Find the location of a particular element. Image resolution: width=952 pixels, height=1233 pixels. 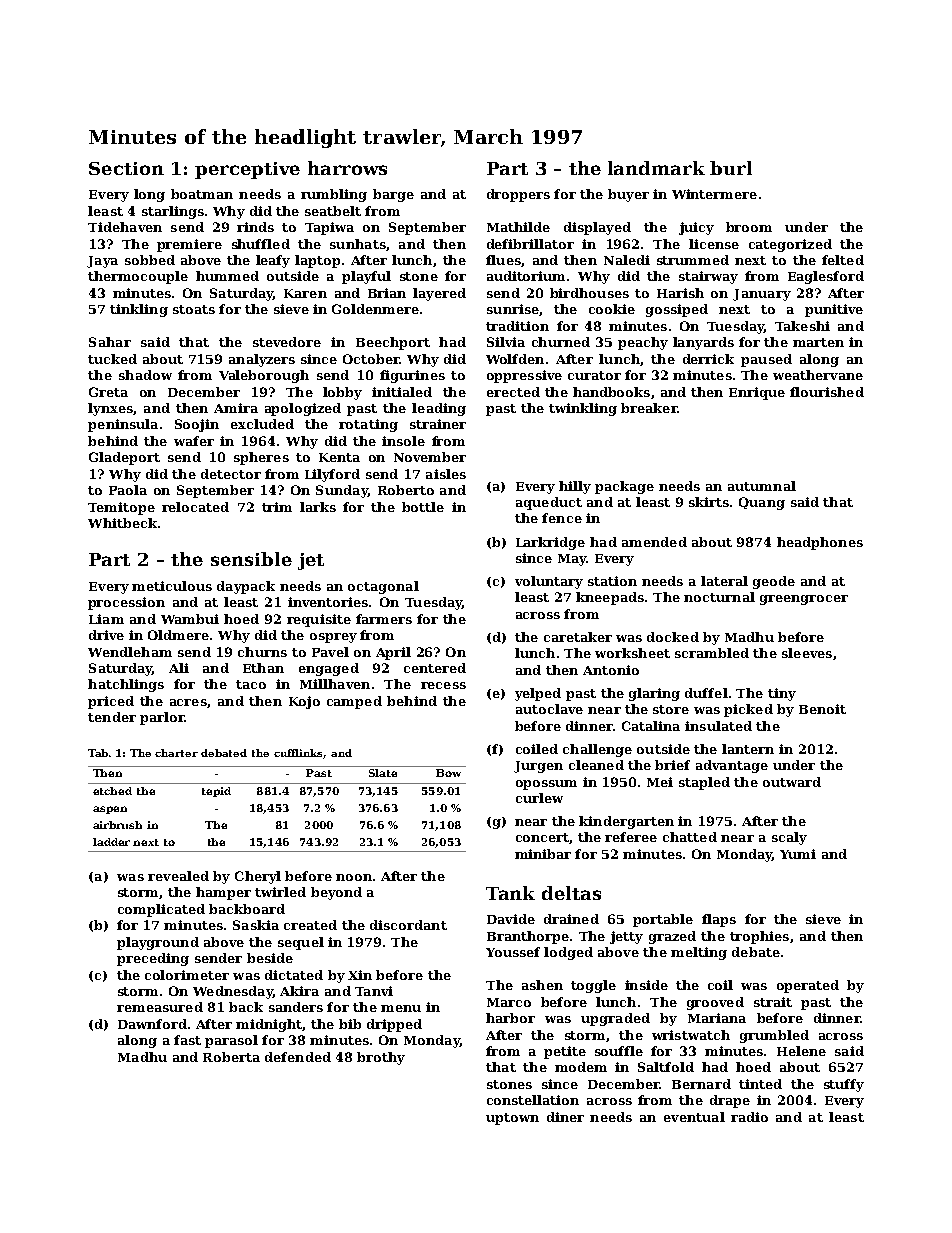

Xin is located at coordinates (360, 975).
